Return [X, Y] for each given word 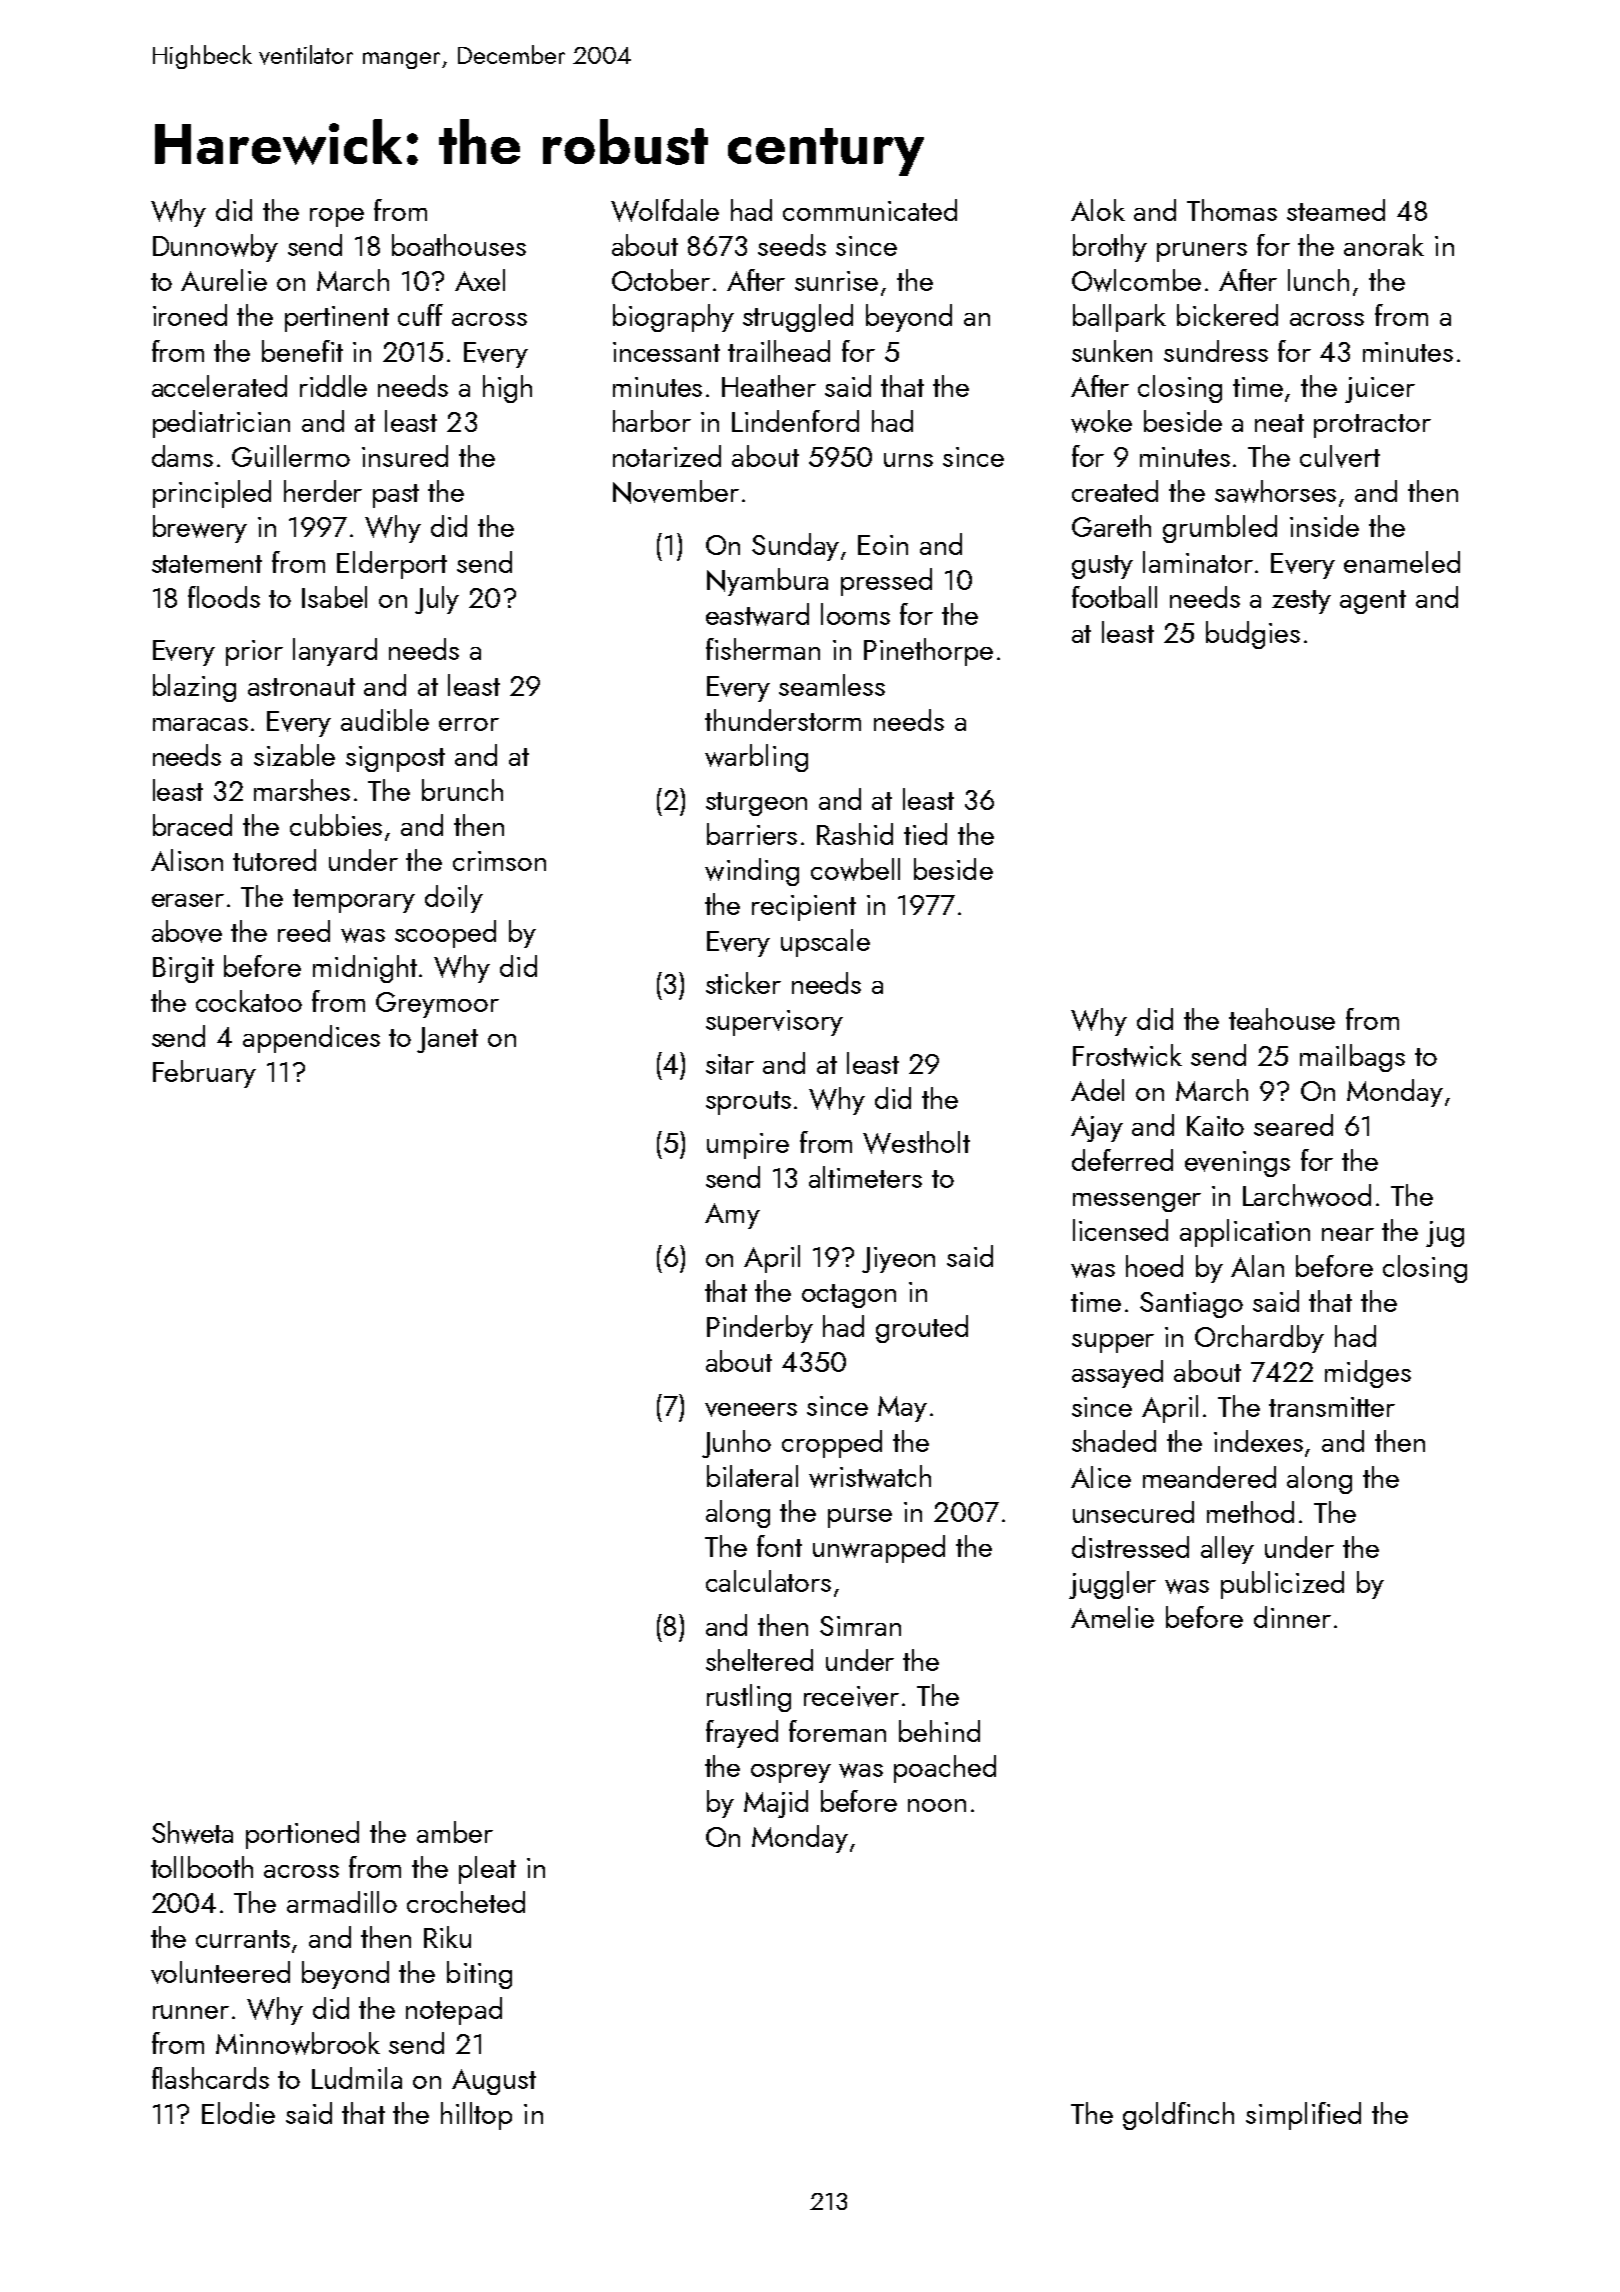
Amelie [1112, 1617]
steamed [1336, 210]
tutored [274, 860]
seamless [832, 685]
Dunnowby [215, 248]
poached [945, 1769]
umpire [748, 1146]
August [494, 2082]
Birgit [183, 970]
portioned [302, 1835]
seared [1293, 1125]
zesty [1301, 602]
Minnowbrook [298, 2043]
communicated [870, 210]
